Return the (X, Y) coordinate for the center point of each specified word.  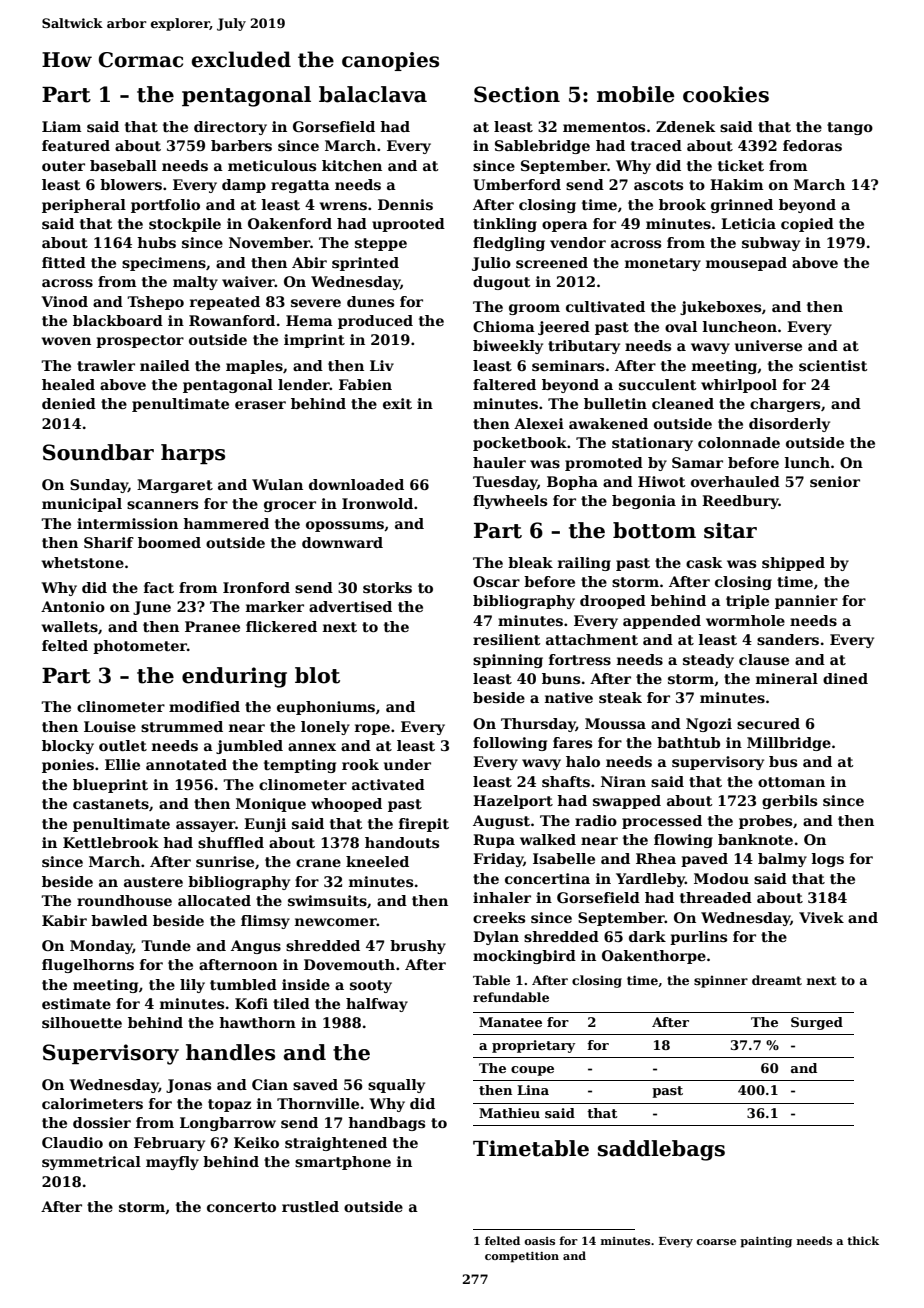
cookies (726, 94)
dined (845, 678)
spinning (508, 661)
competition (522, 1257)
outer (63, 166)
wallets (69, 626)
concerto (241, 1207)
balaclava (373, 94)
